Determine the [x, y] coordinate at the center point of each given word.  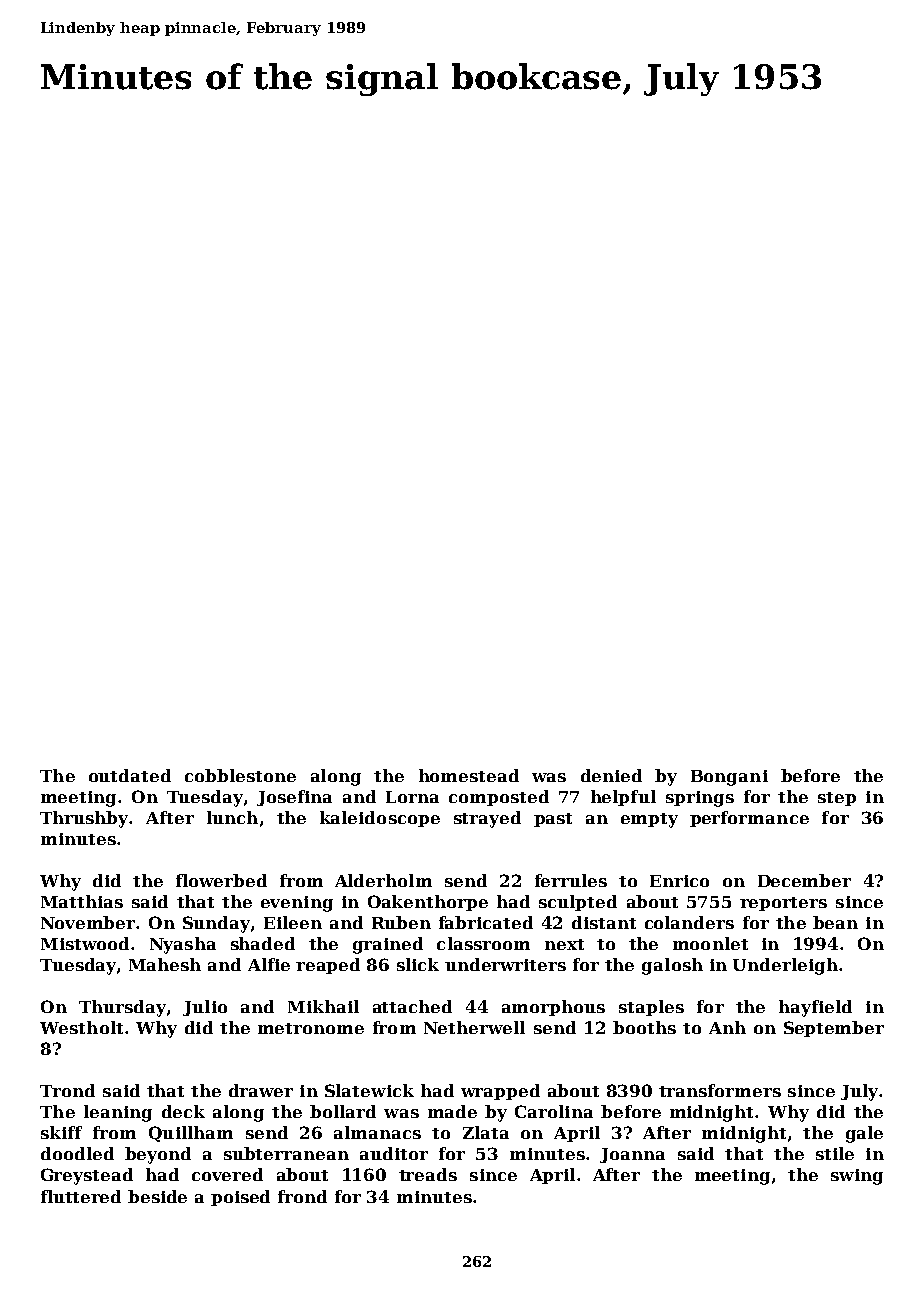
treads [428, 1174]
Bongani [729, 778]
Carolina [554, 1111]
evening [297, 904]
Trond [67, 1090]
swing [857, 1177]
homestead [469, 775]
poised [240, 1198]
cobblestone [240, 775]
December [804, 880]
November [88, 922]
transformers [720, 1090]
